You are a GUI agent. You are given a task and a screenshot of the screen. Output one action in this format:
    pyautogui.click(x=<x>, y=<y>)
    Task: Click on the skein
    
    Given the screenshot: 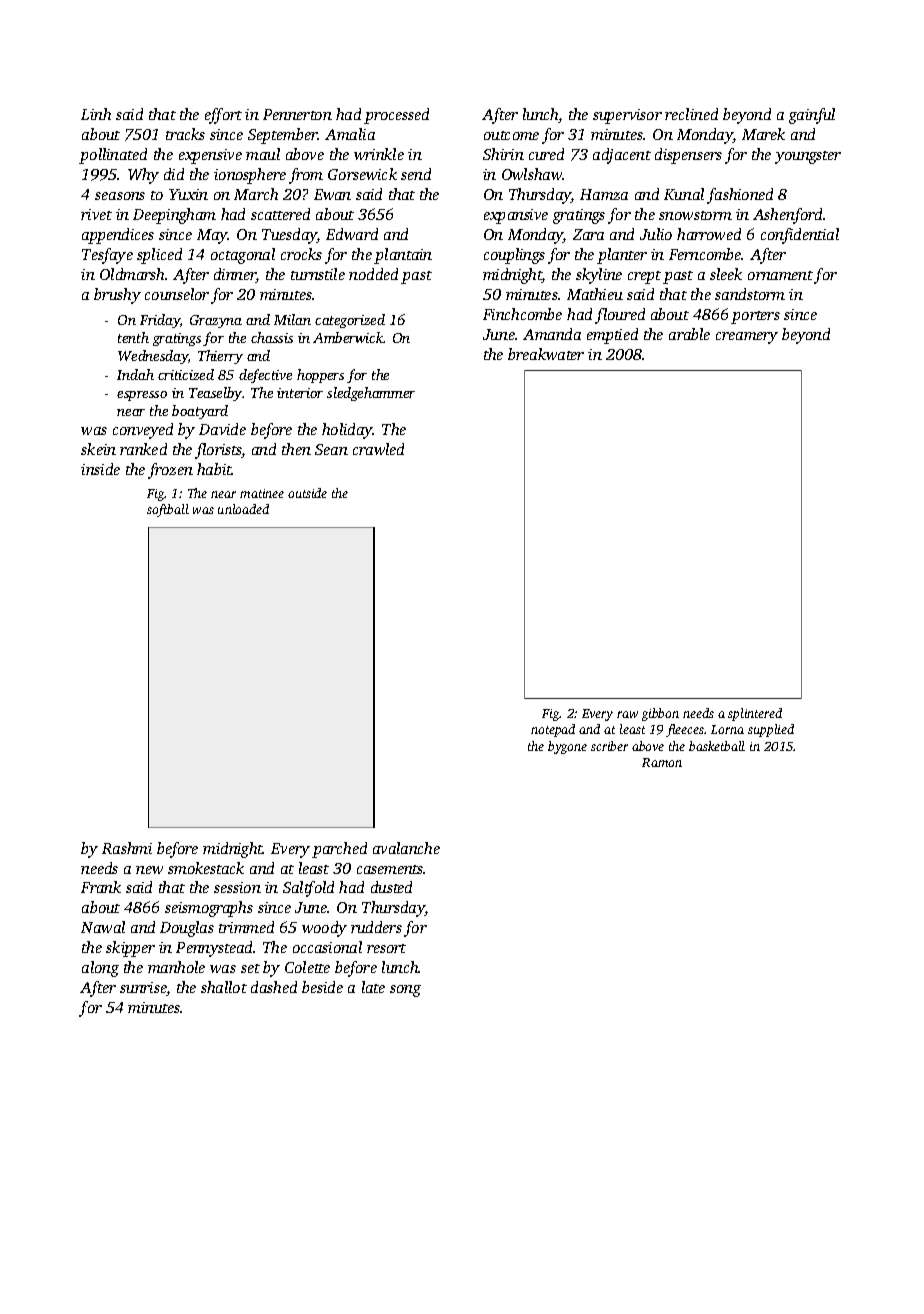 What is the action you would take?
    pyautogui.click(x=98, y=449)
